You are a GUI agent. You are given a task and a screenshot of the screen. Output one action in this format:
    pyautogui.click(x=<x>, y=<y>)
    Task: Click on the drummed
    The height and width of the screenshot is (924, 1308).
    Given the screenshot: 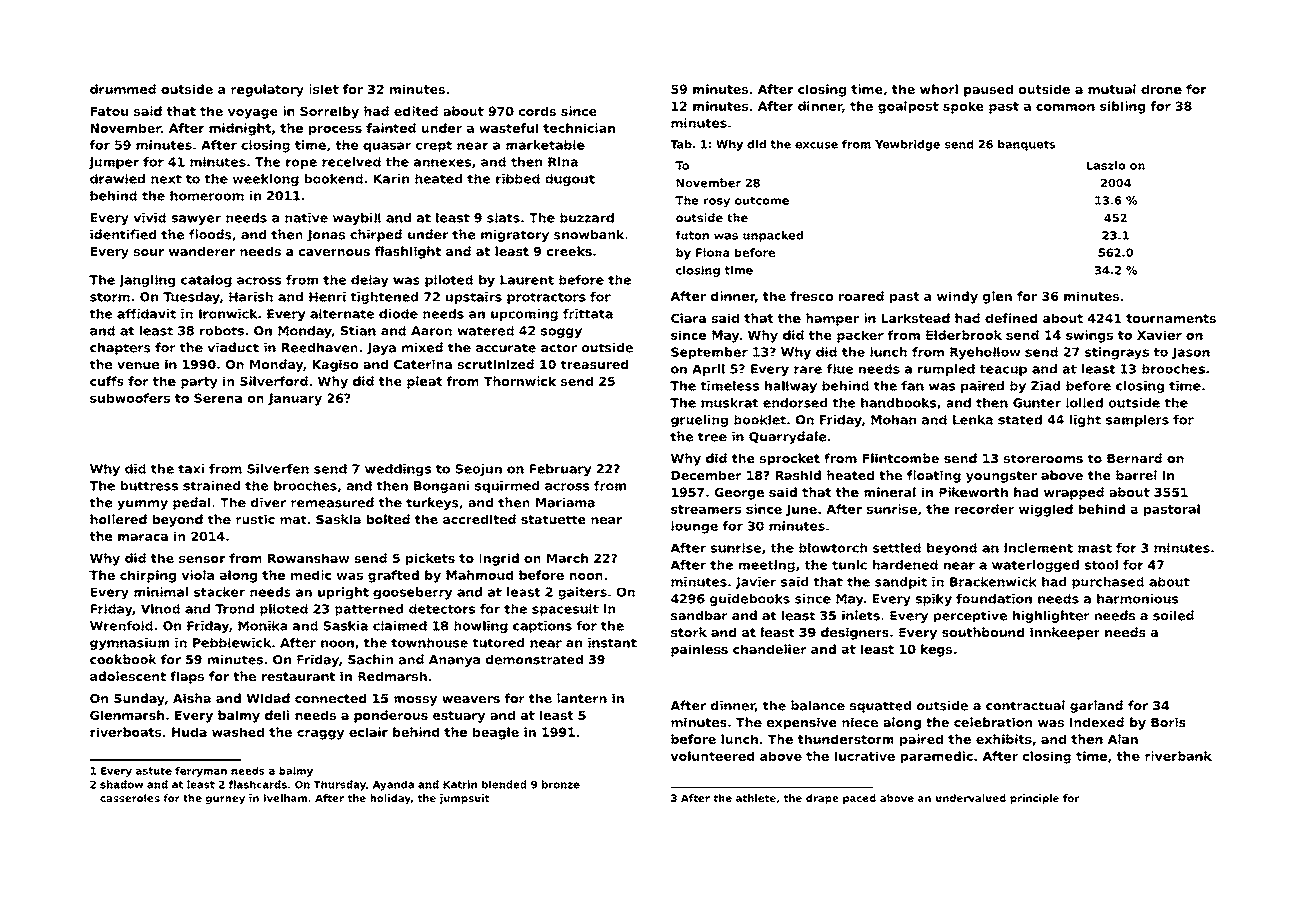 What is the action you would take?
    pyautogui.click(x=123, y=89)
